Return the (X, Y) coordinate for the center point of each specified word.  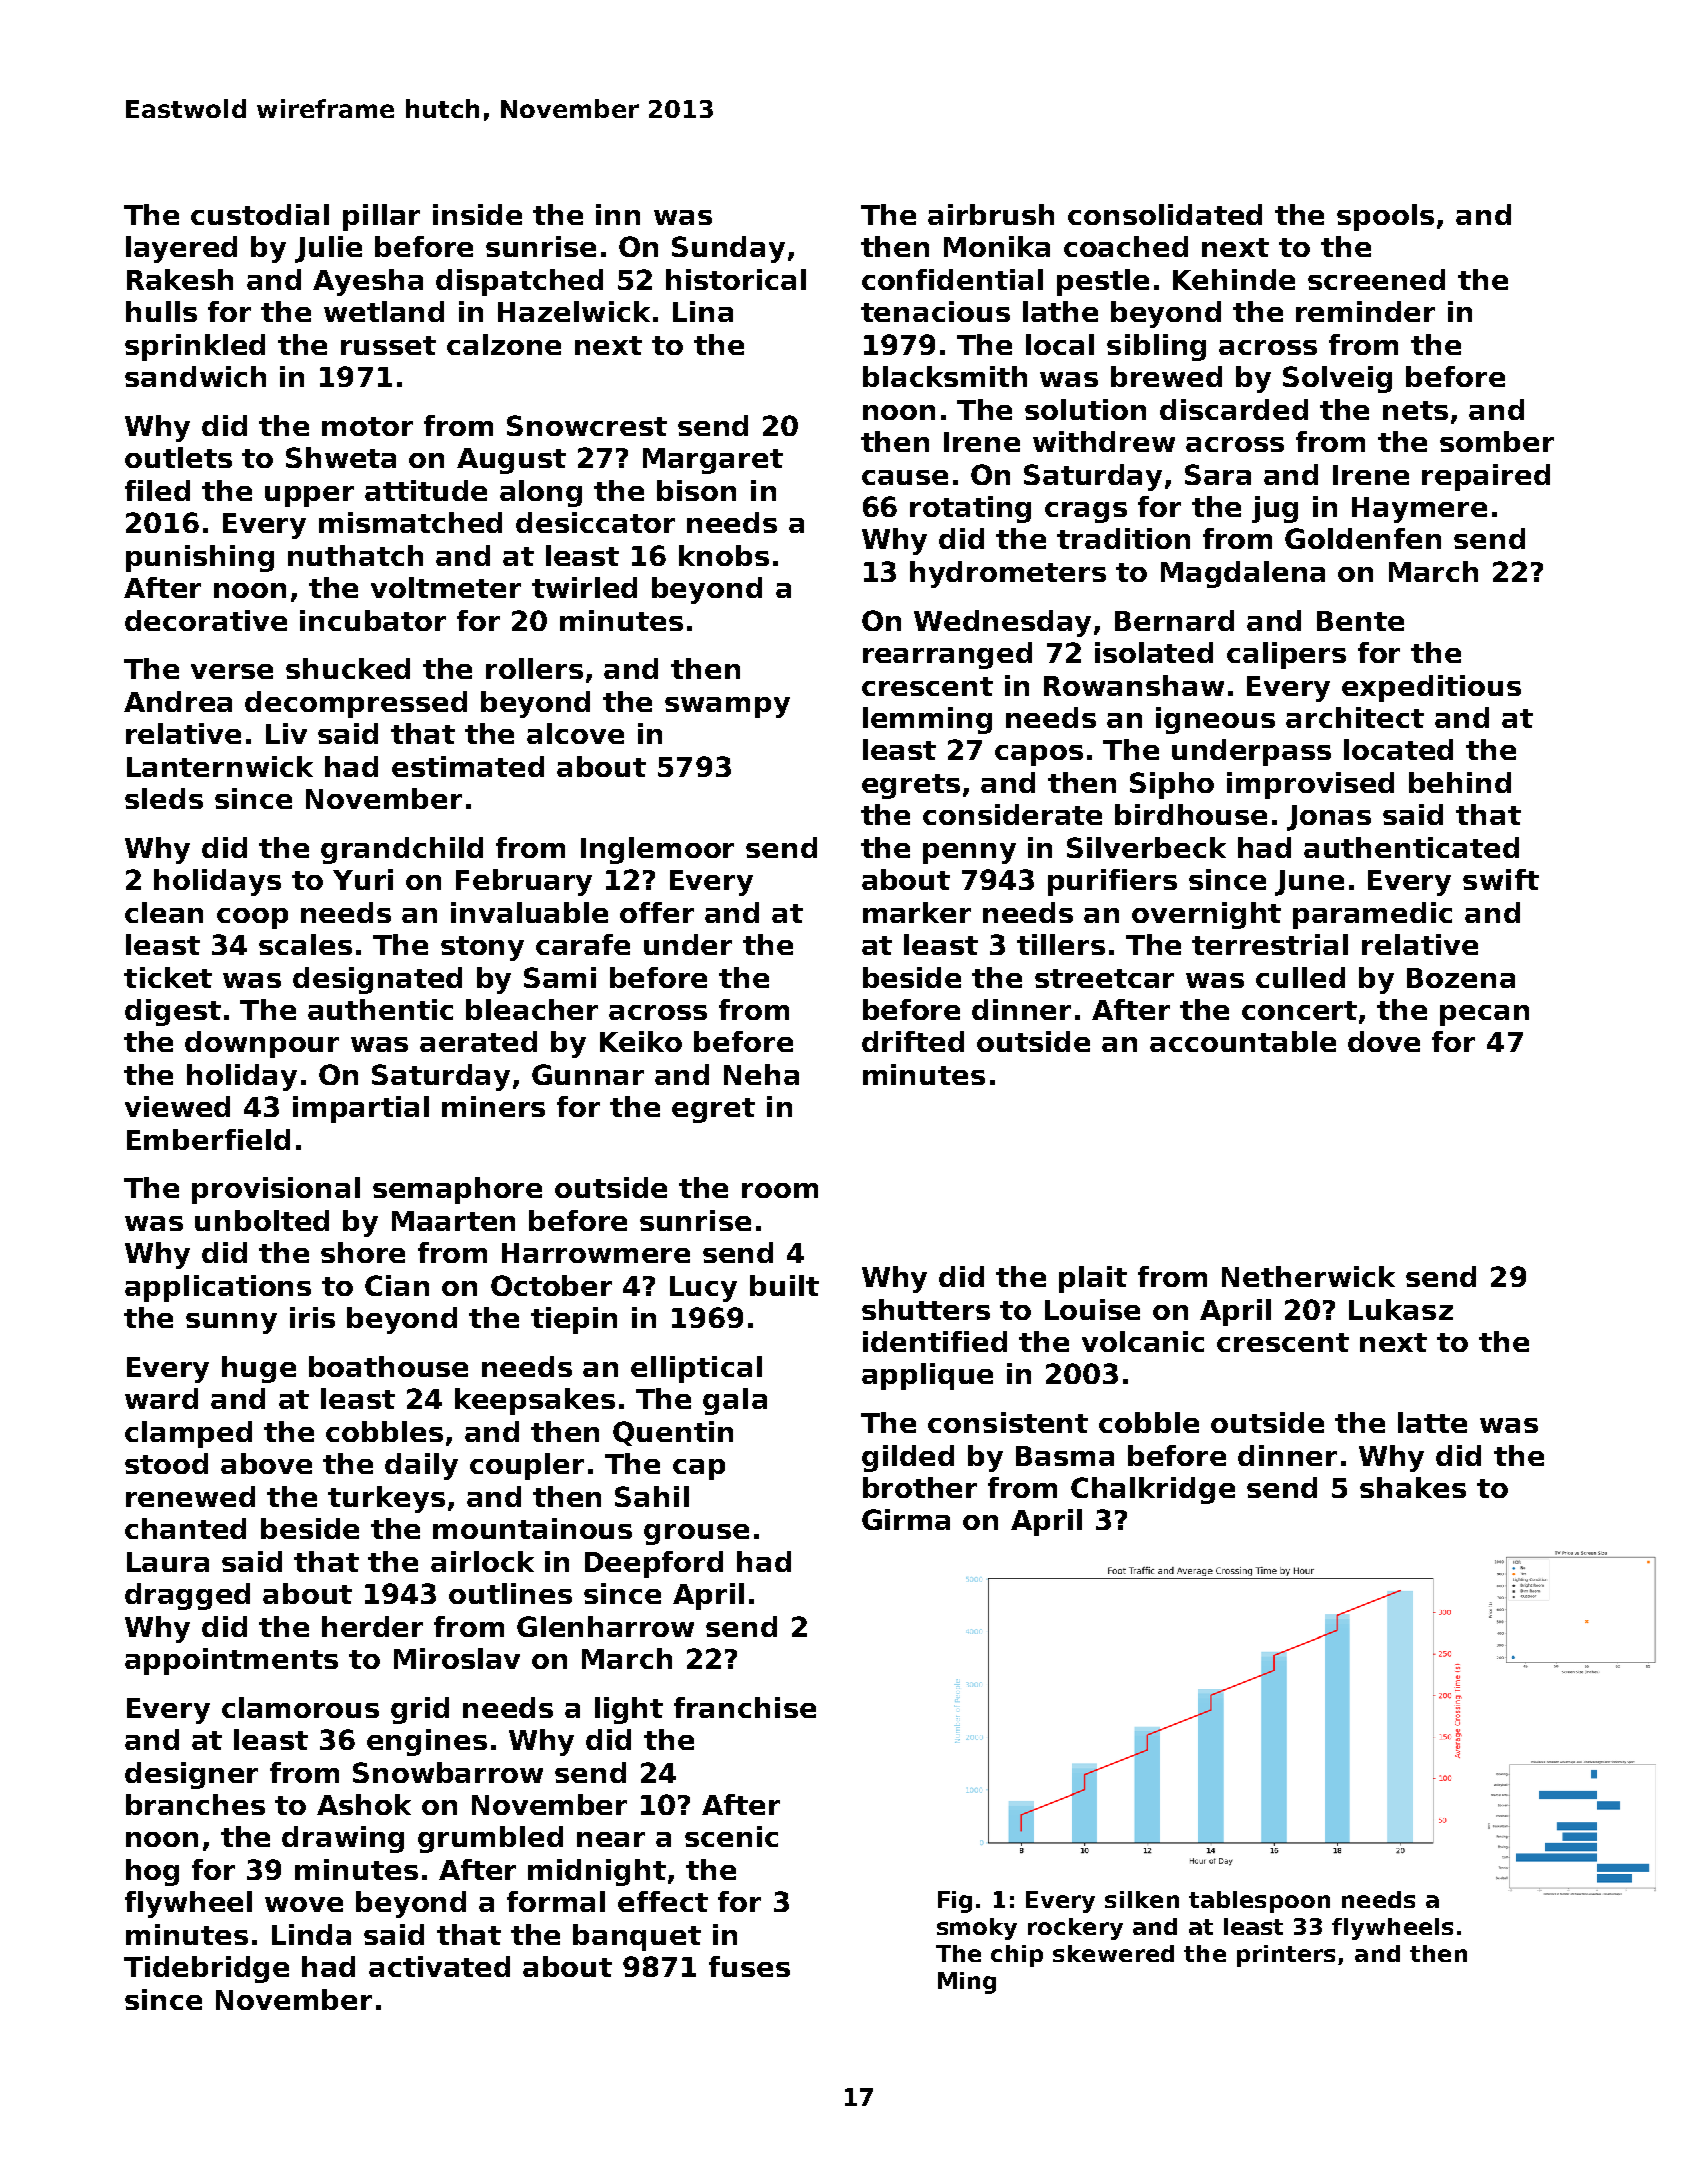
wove (304, 1904)
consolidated (1165, 214)
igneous (1215, 720)
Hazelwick (574, 311)
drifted (913, 1041)
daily (421, 1466)
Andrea (178, 701)
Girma (906, 1519)
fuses (749, 1966)
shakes (1413, 1487)
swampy (727, 707)
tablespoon (1259, 1902)
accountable (1243, 1041)
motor (367, 426)
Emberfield (208, 1139)
